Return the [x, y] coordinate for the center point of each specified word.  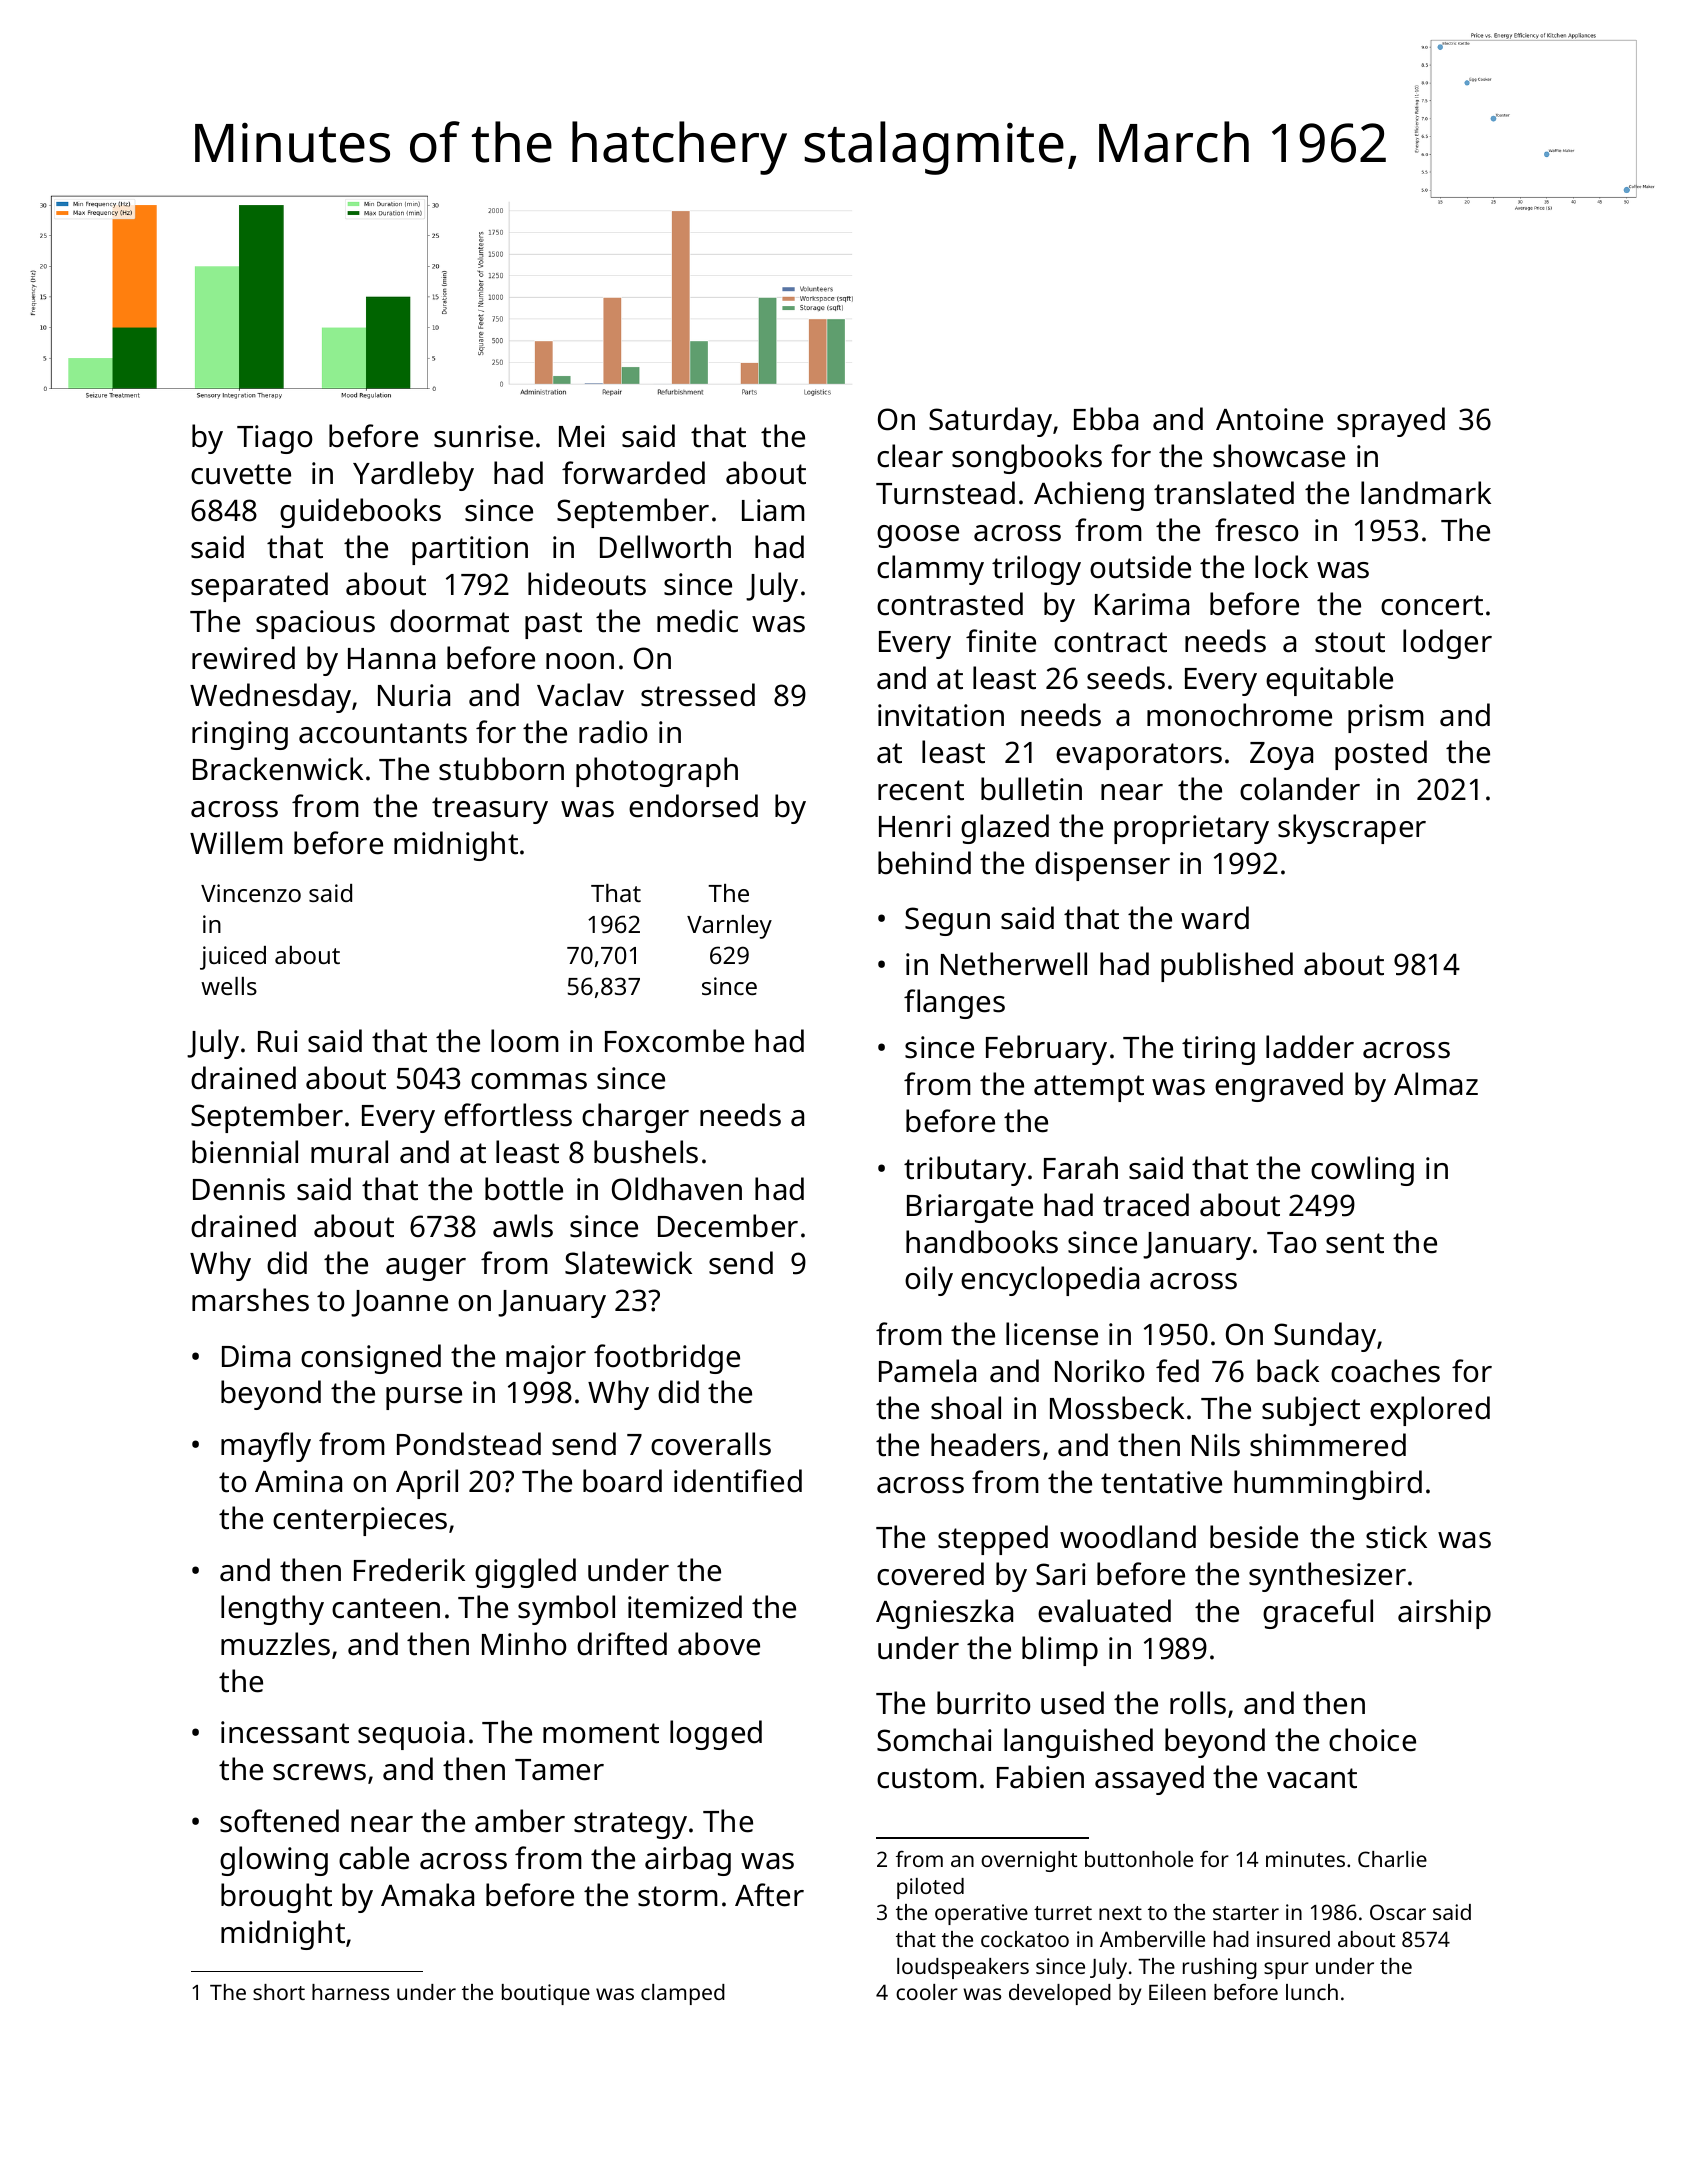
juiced [233, 958]
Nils [1216, 1445]
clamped [683, 1994]
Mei [582, 436]
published [1227, 967]
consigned [371, 1359]
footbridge [667, 1359]
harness [350, 1992]
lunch [1312, 1992]
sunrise [483, 436]
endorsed [693, 806]
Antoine [1269, 419]
